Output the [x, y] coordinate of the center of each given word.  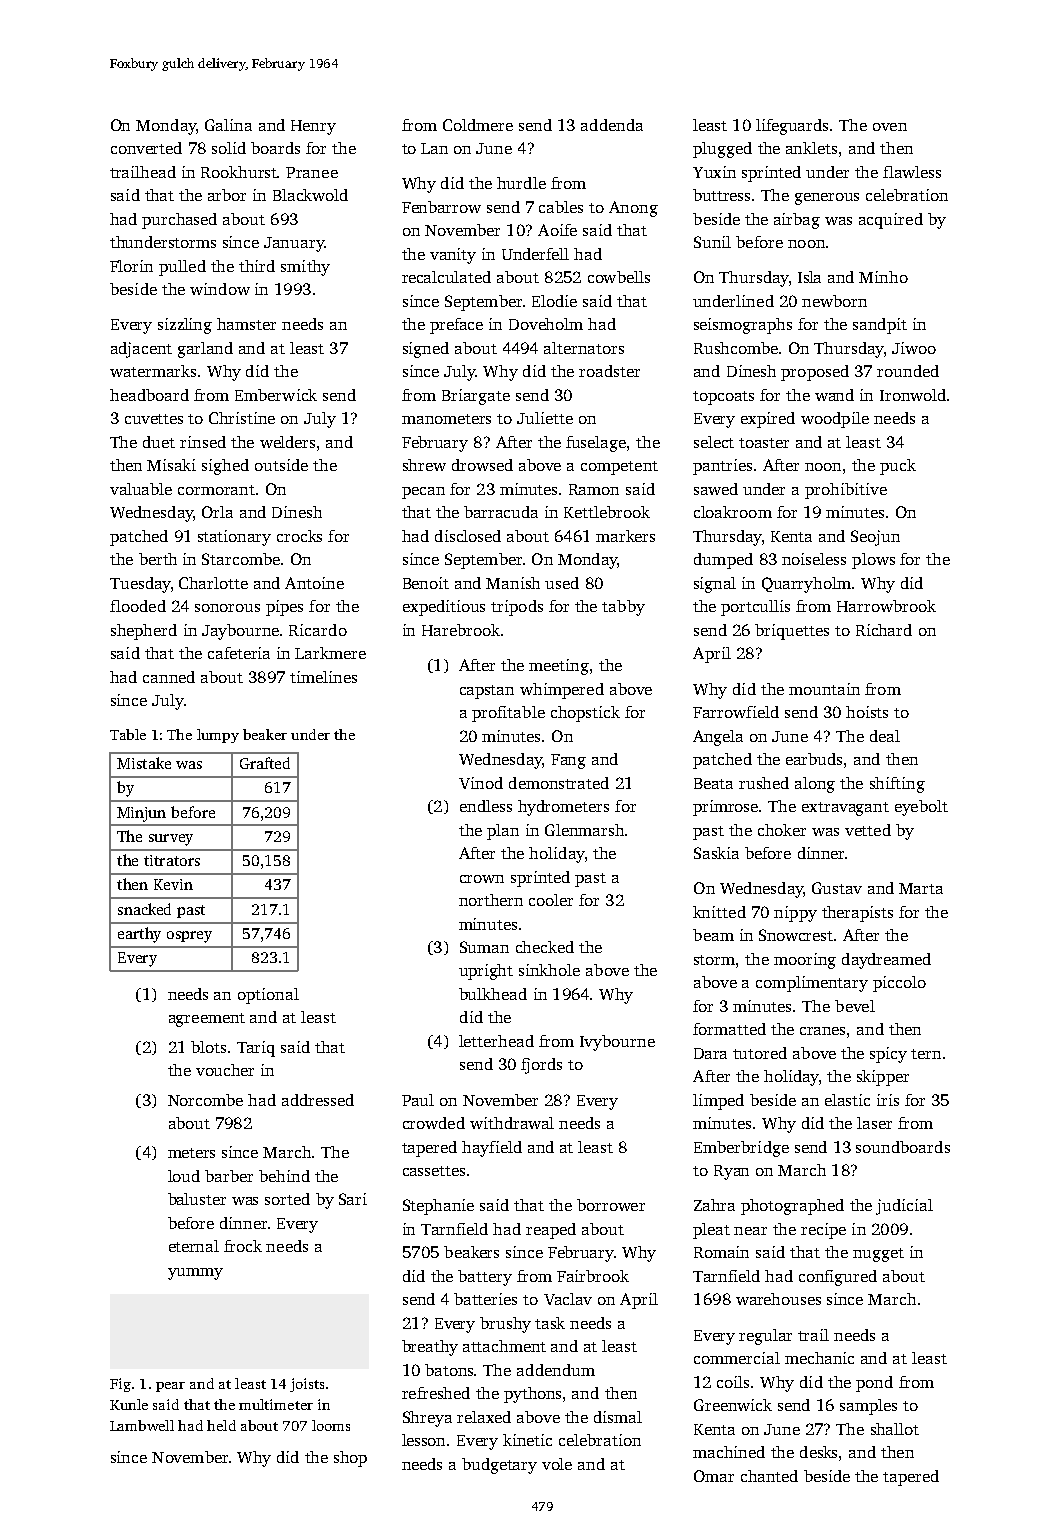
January [294, 244]
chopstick [585, 714]
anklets [811, 148]
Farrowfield [736, 712]
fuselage [596, 444]
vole [557, 1464]
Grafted [265, 763]
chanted [769, 1476]
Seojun [875, 538]
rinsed [203, 442]
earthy [139, 935]
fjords [541, 1066]
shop [350, 1459]
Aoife [557, 230]
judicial [904, 1207]
